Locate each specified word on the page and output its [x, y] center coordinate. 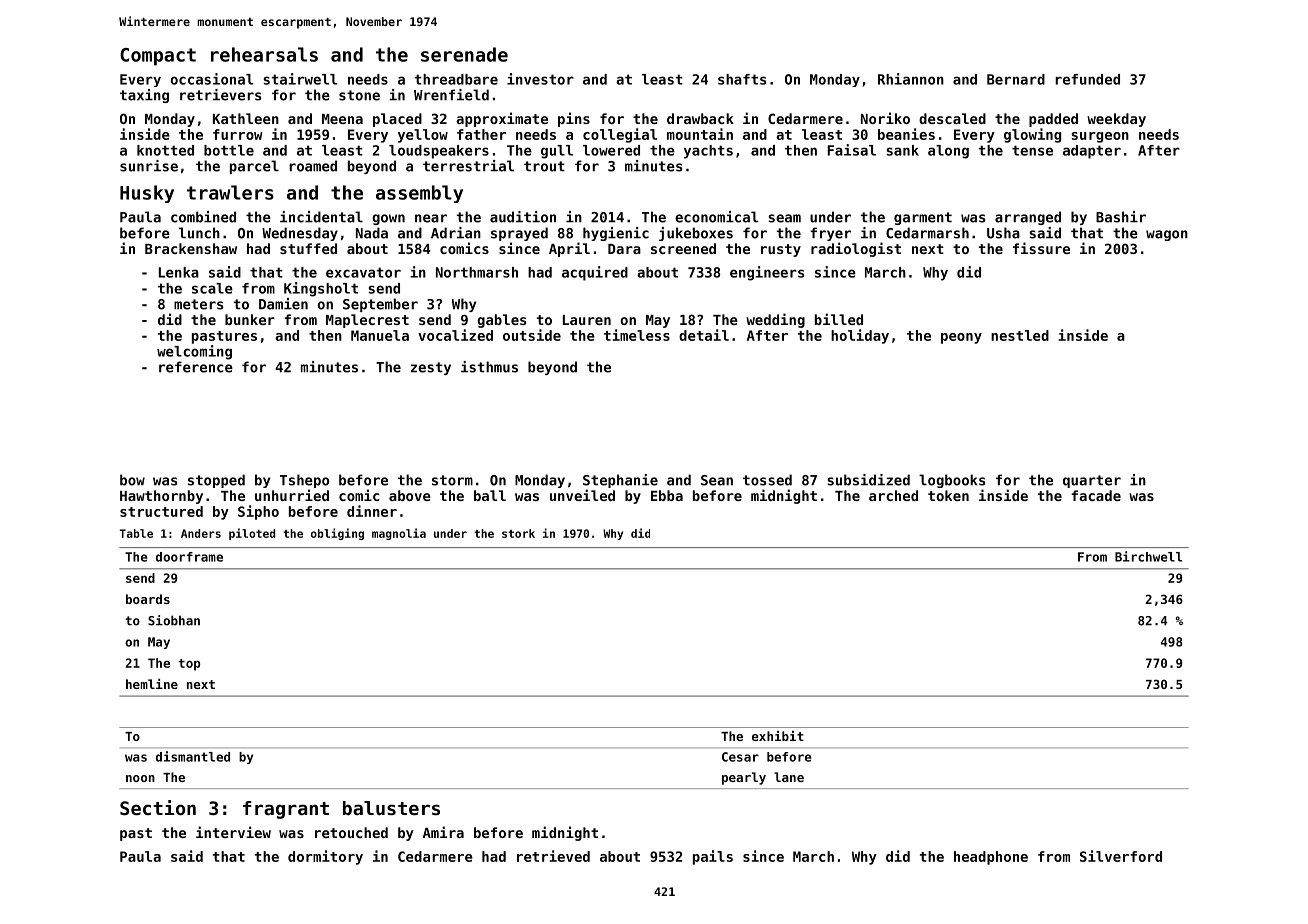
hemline [152, 684]
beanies [906, 134]
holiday [860, 336]
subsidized [868, 480]
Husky [147, 194]
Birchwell [1148, 556]
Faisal [851, 150]
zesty [431, 368]
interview [233, 832]
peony [961, 338]
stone [359, 95]
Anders [201, 533]
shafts [742, 79]
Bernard [1016, 79]
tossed [767, 480]
